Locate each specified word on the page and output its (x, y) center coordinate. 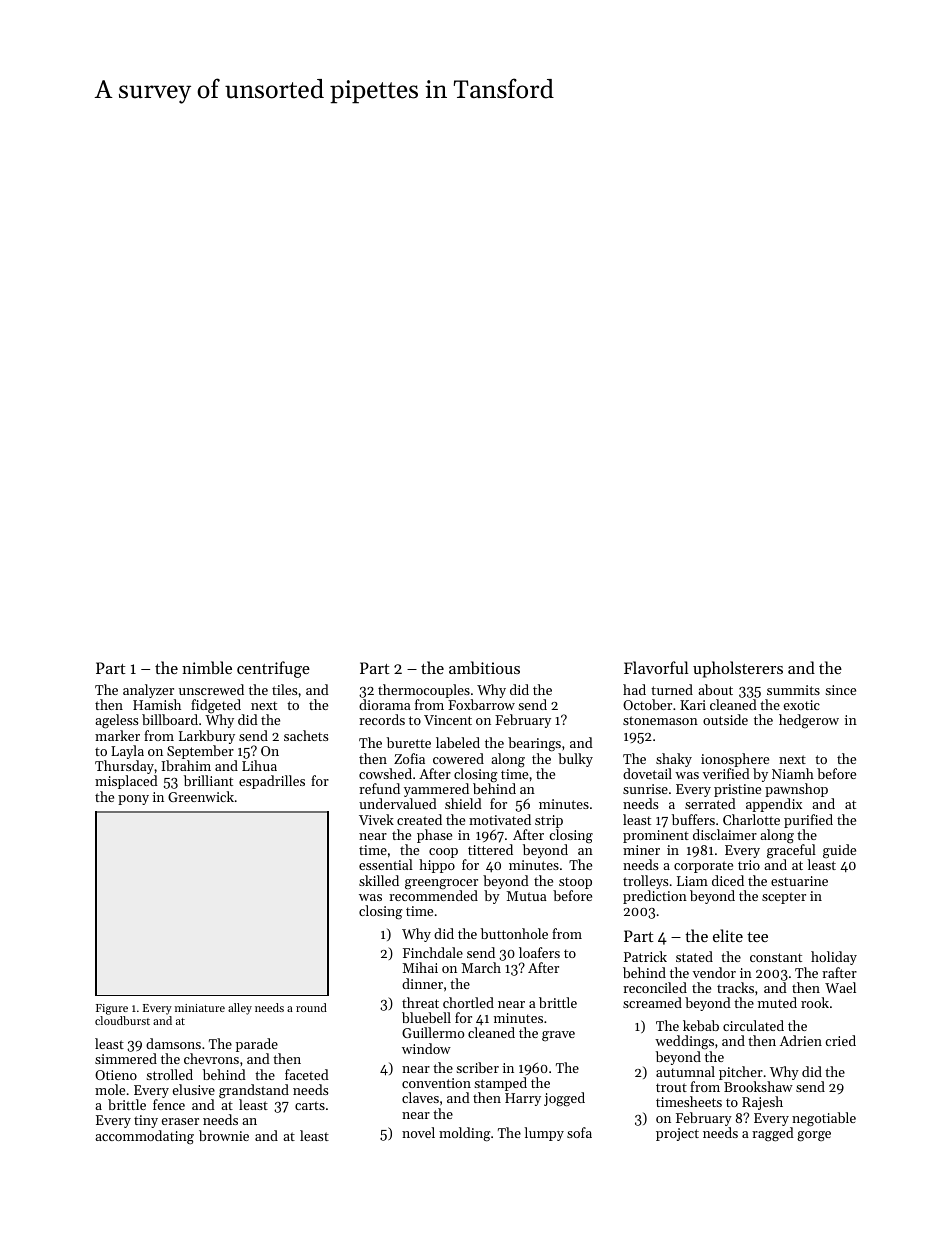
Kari (693, 705)
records (382, 719)
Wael (840, 987)
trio (749, 865)
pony (133, 800)
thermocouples (424, 691)
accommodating (144, 1137)
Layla (127, 752)
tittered (490, 849)
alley (240, 1009)
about (715, 689)
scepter (784, 898)
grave (558, 1036)
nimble (207, 667)
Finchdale (433, 952)
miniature (200, 1008)
